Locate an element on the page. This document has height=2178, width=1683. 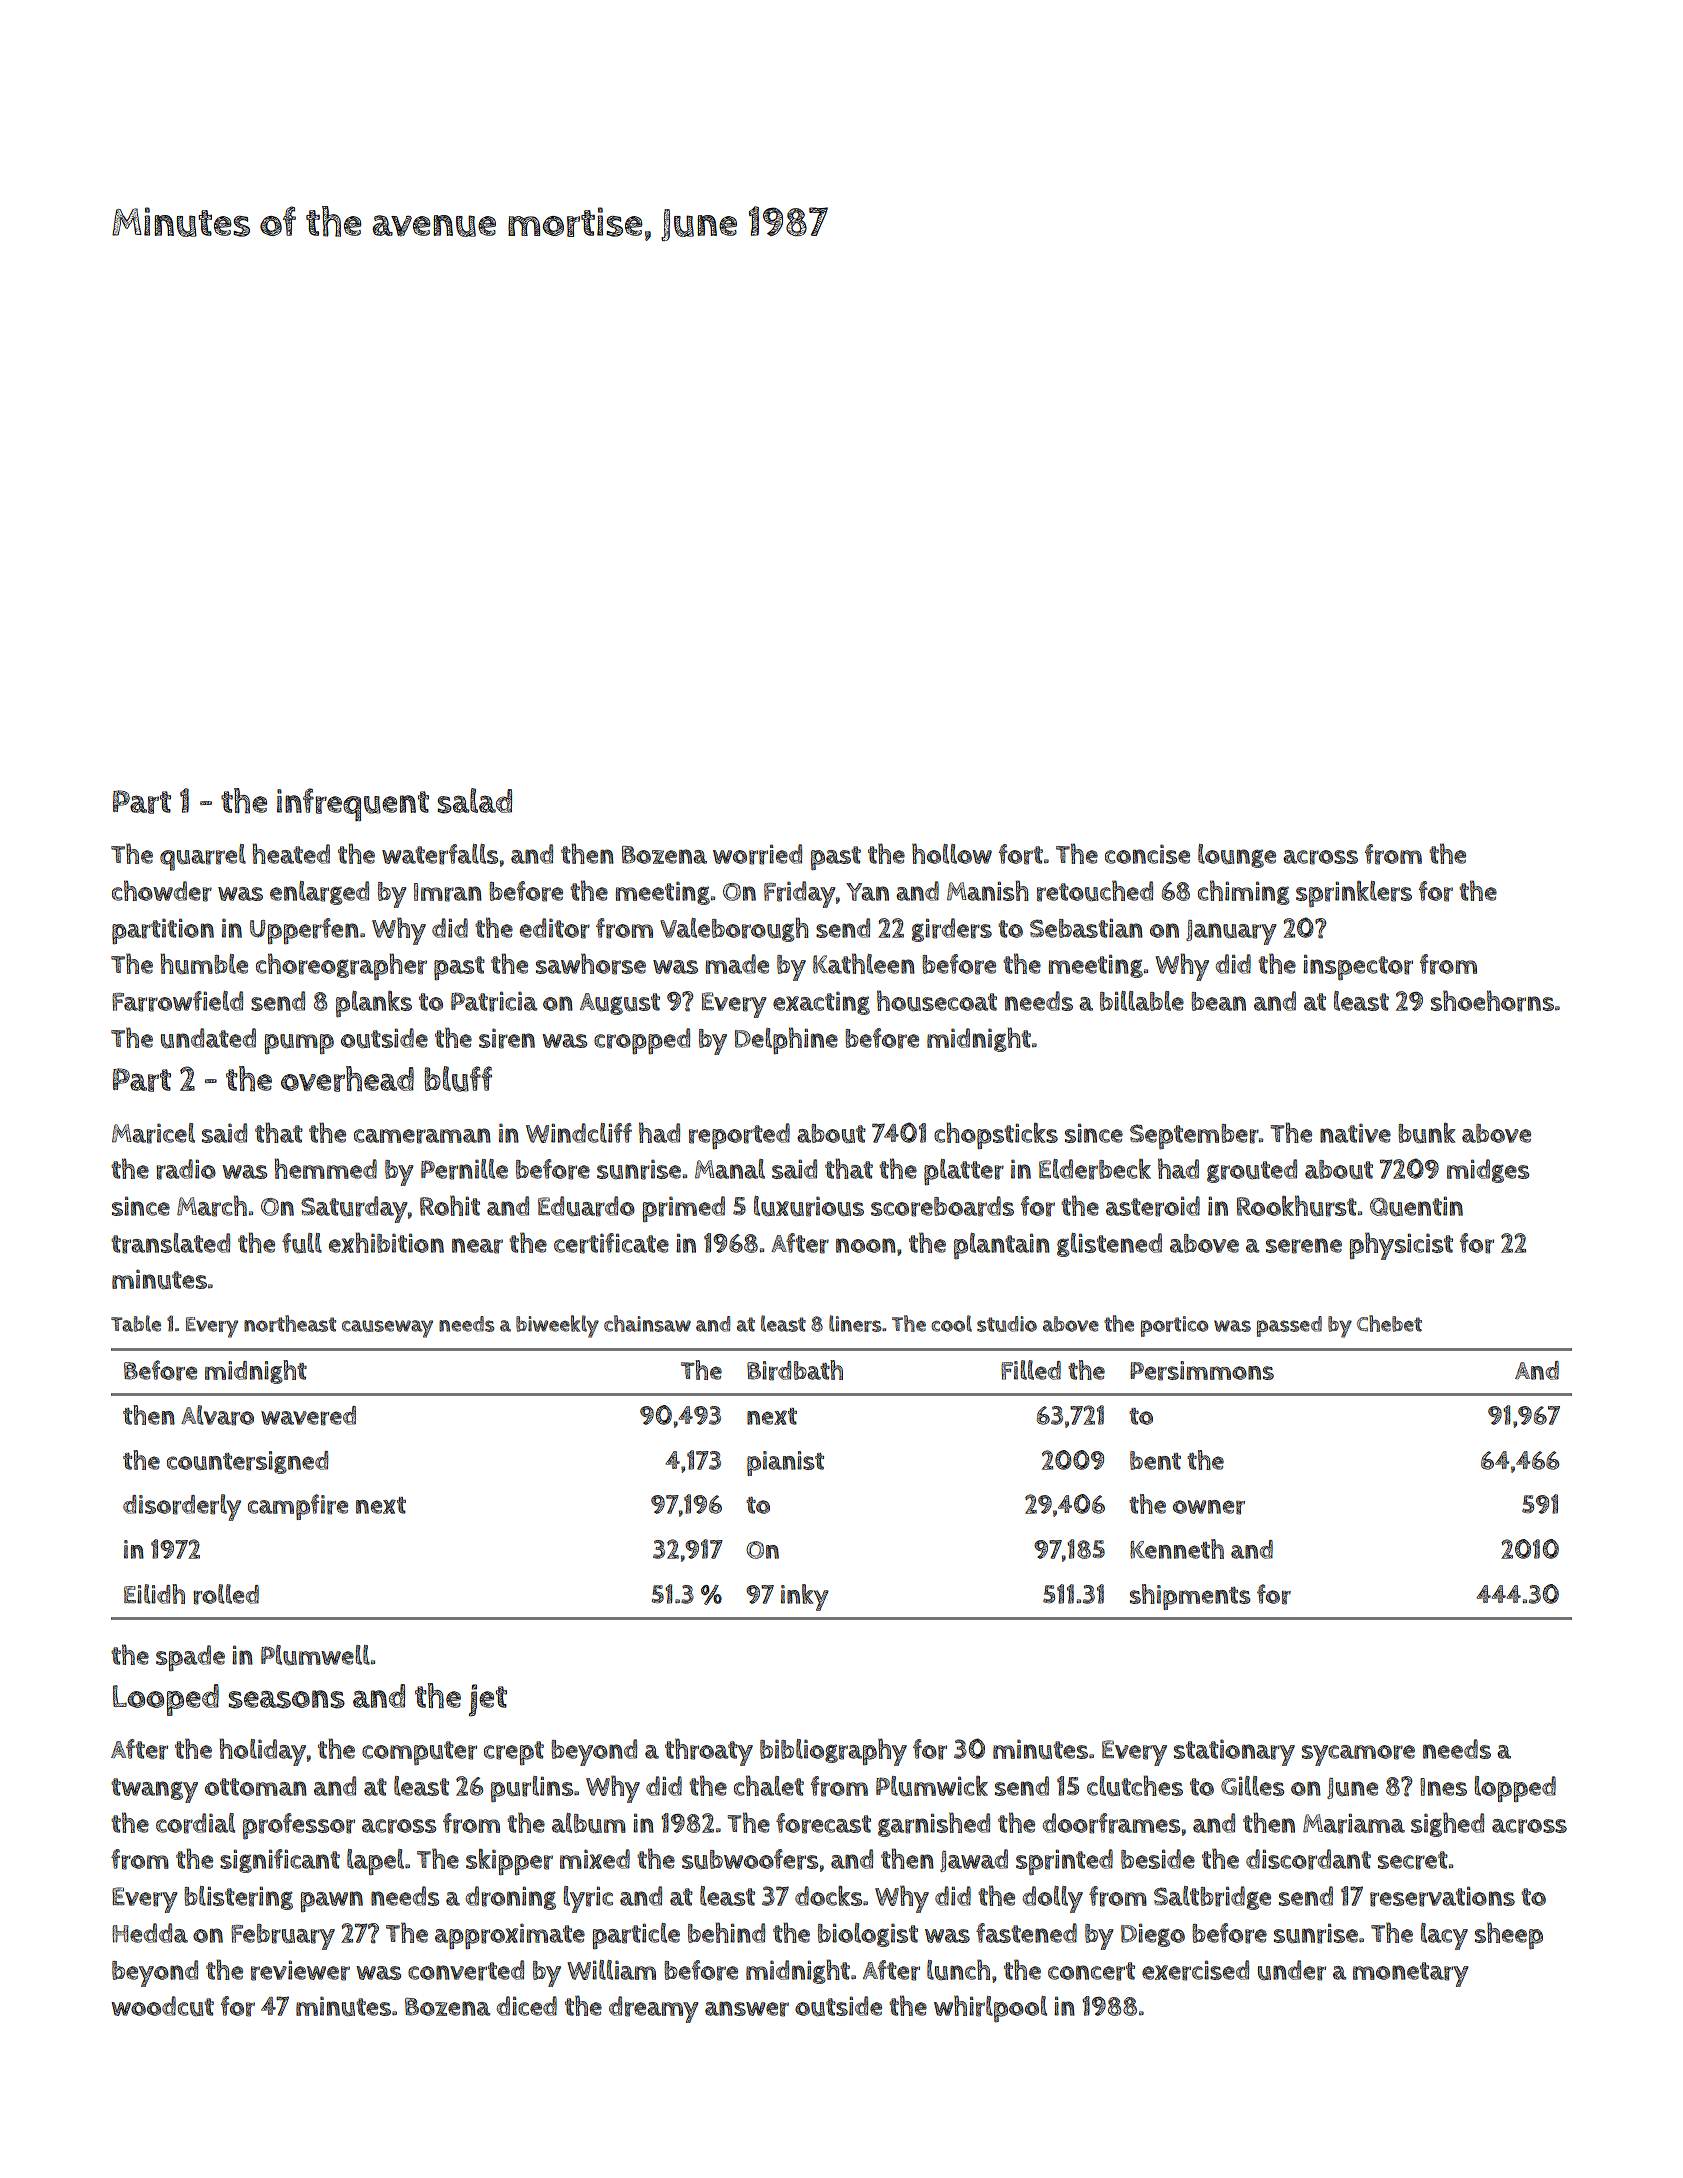
salad is located at coordinates (474, 801).
